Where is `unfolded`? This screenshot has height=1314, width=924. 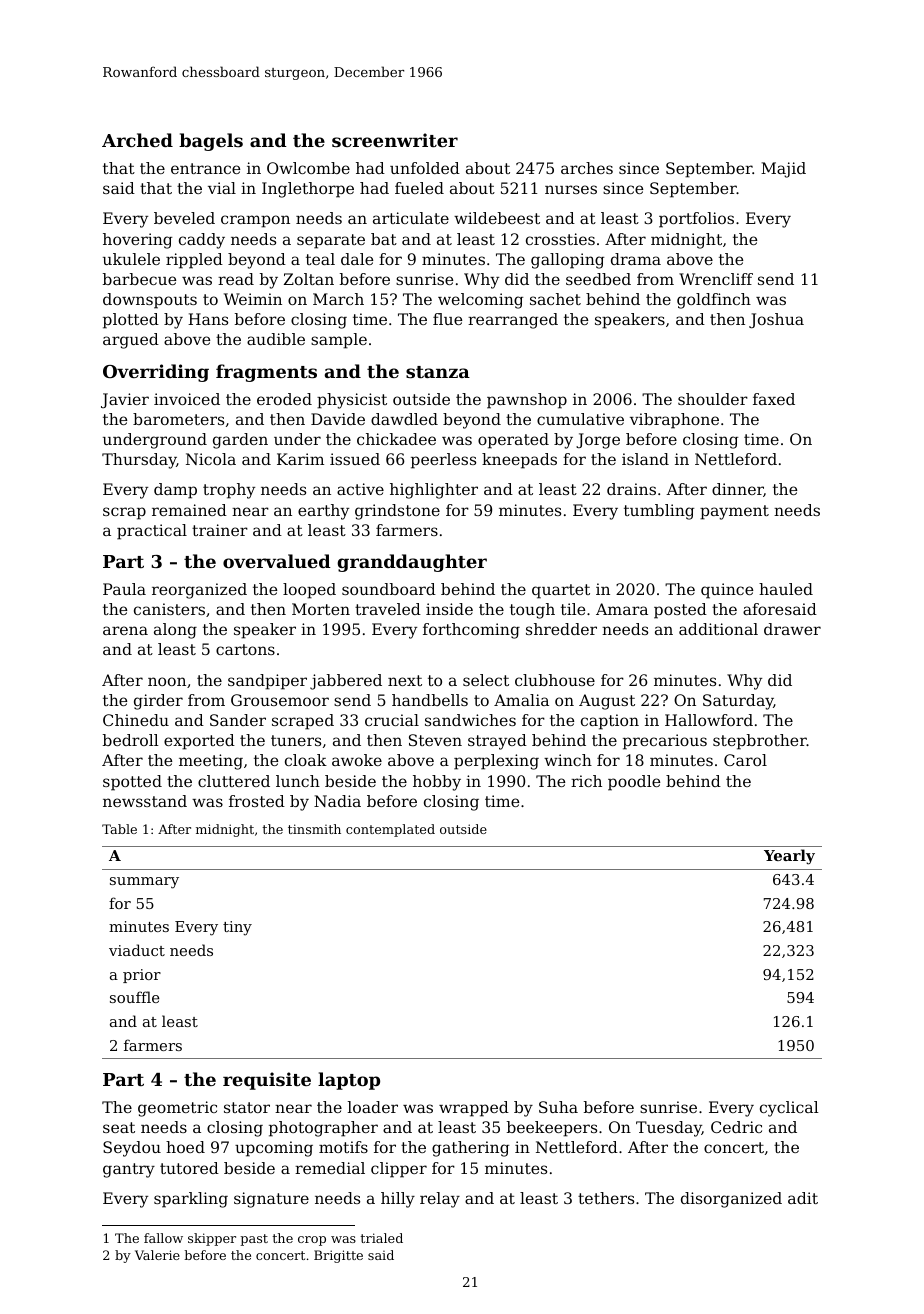
unfolded is located at coordinates (425, 168).
